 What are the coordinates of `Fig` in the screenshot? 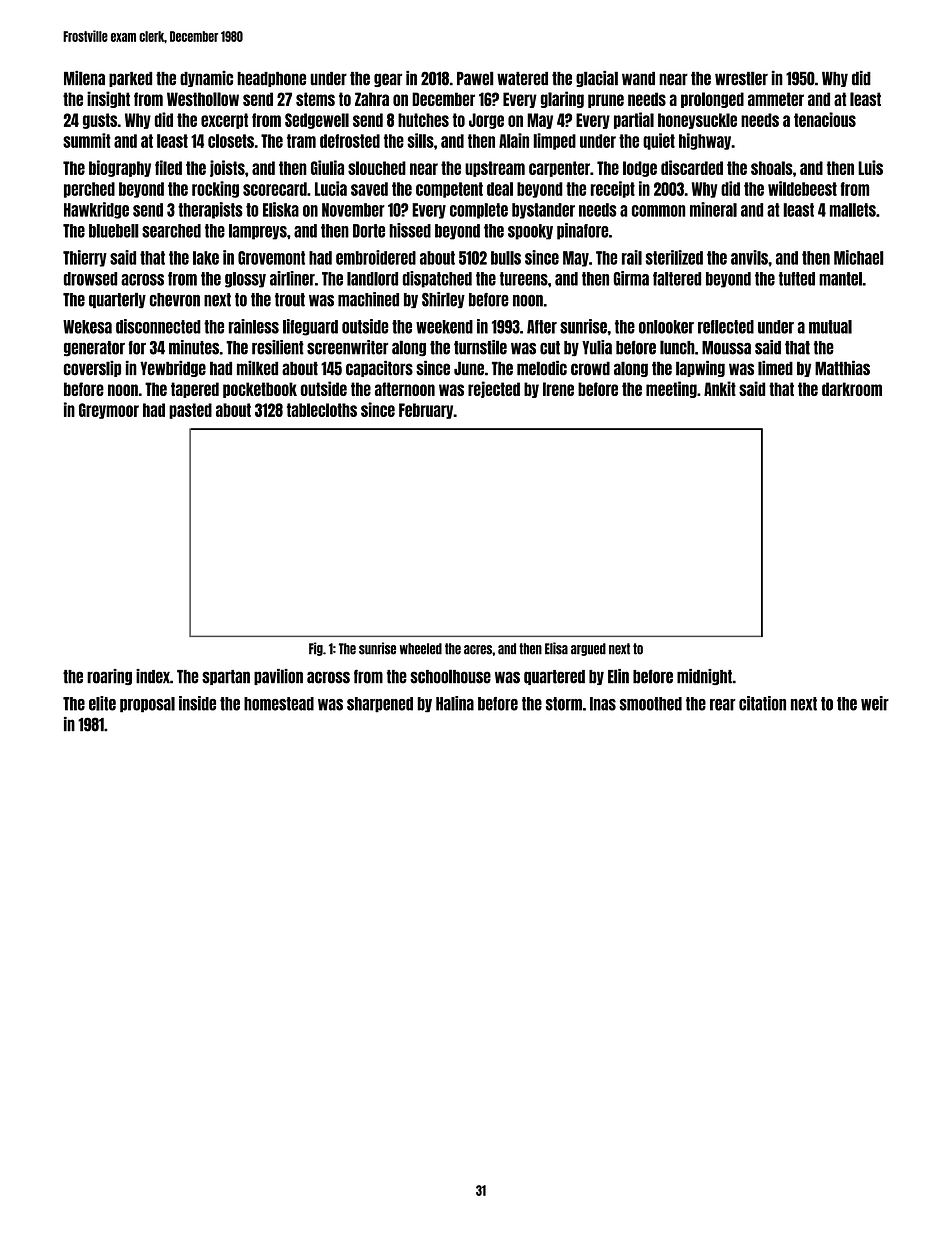 It's located at (316, 649).
